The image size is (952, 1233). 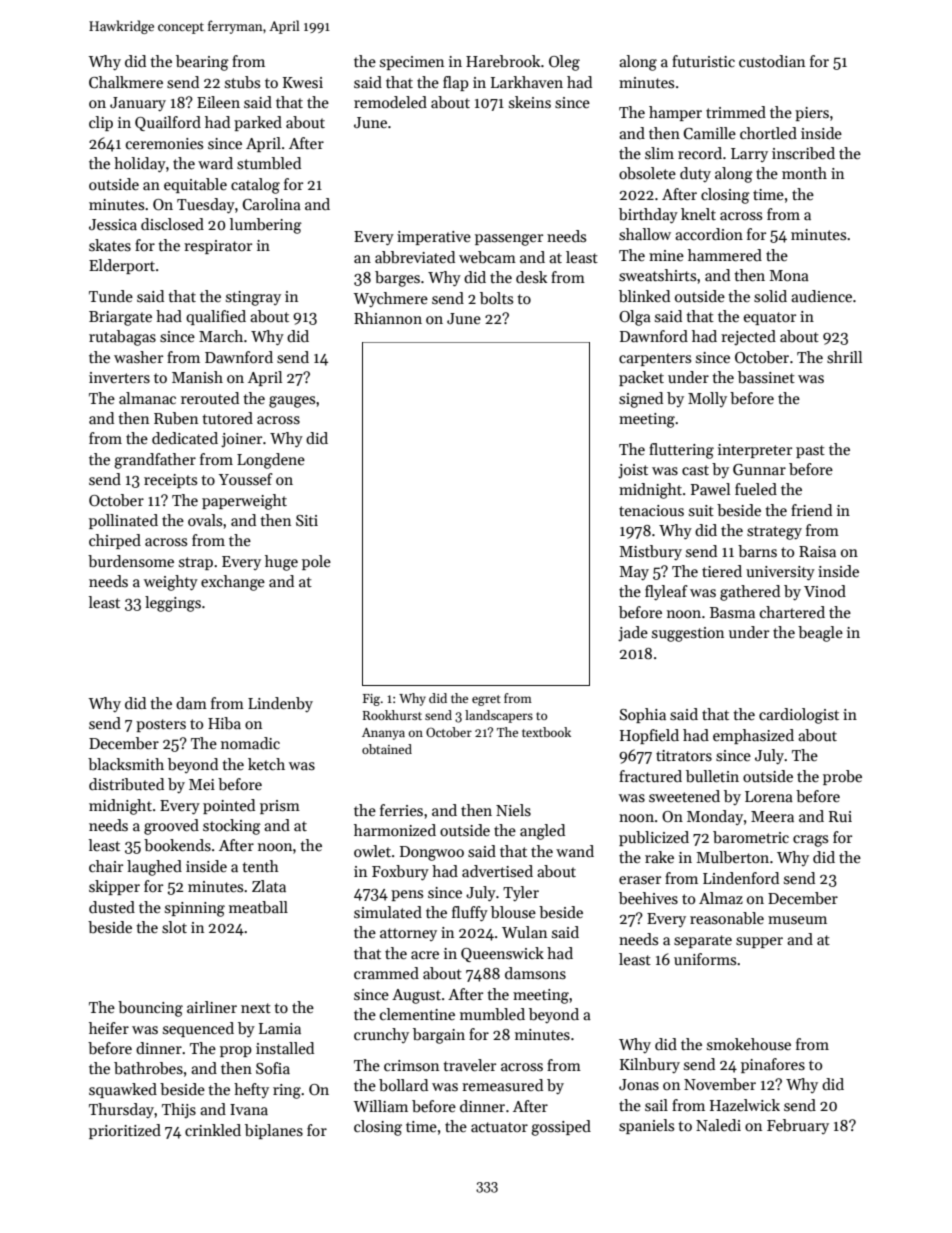 What do you see at coordinates (633, 471) in the image?
I see `joist` at bounding box center [633, 471].
